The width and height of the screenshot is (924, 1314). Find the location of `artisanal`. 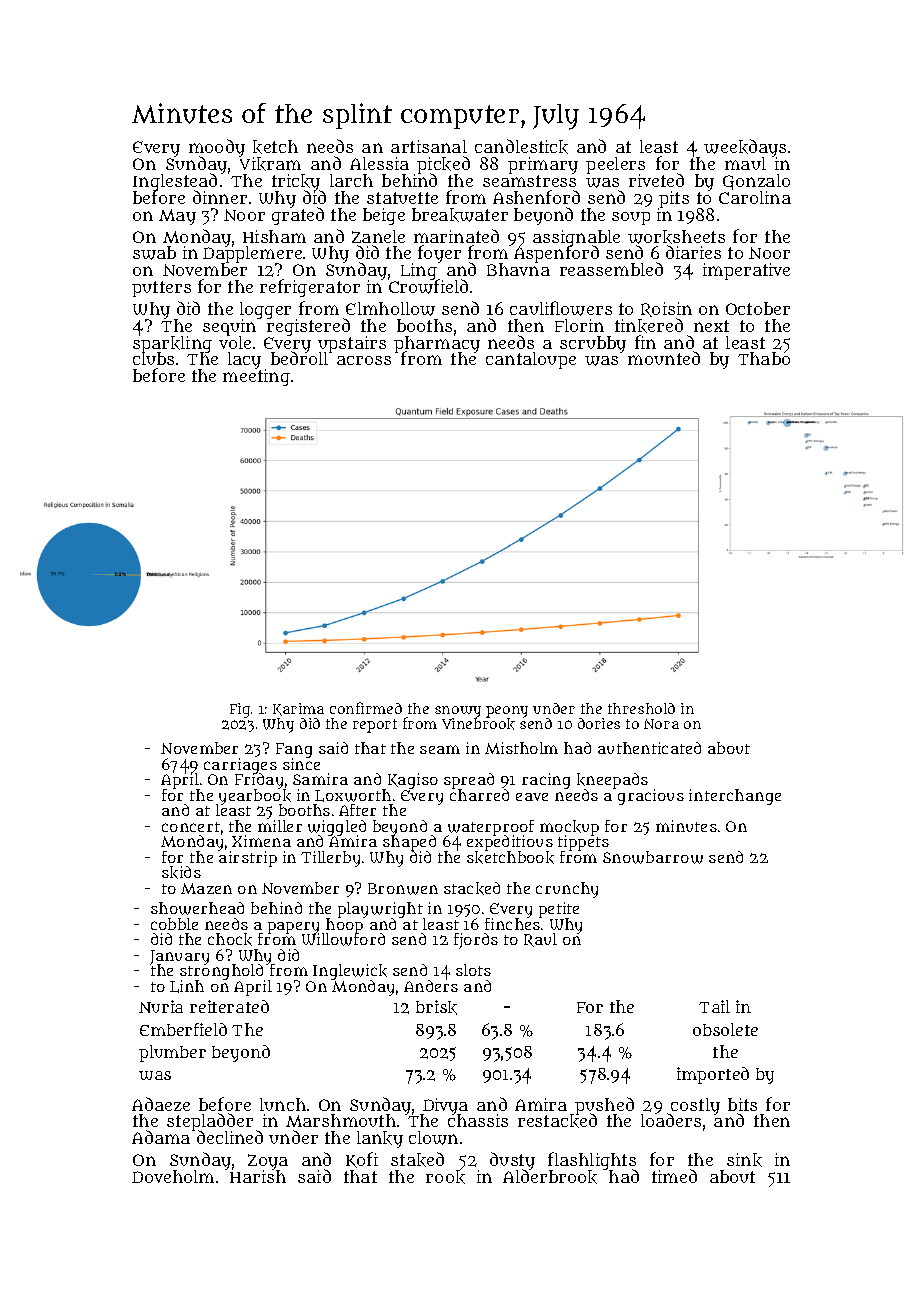

artisanal is located at coordinates (429, 146).
